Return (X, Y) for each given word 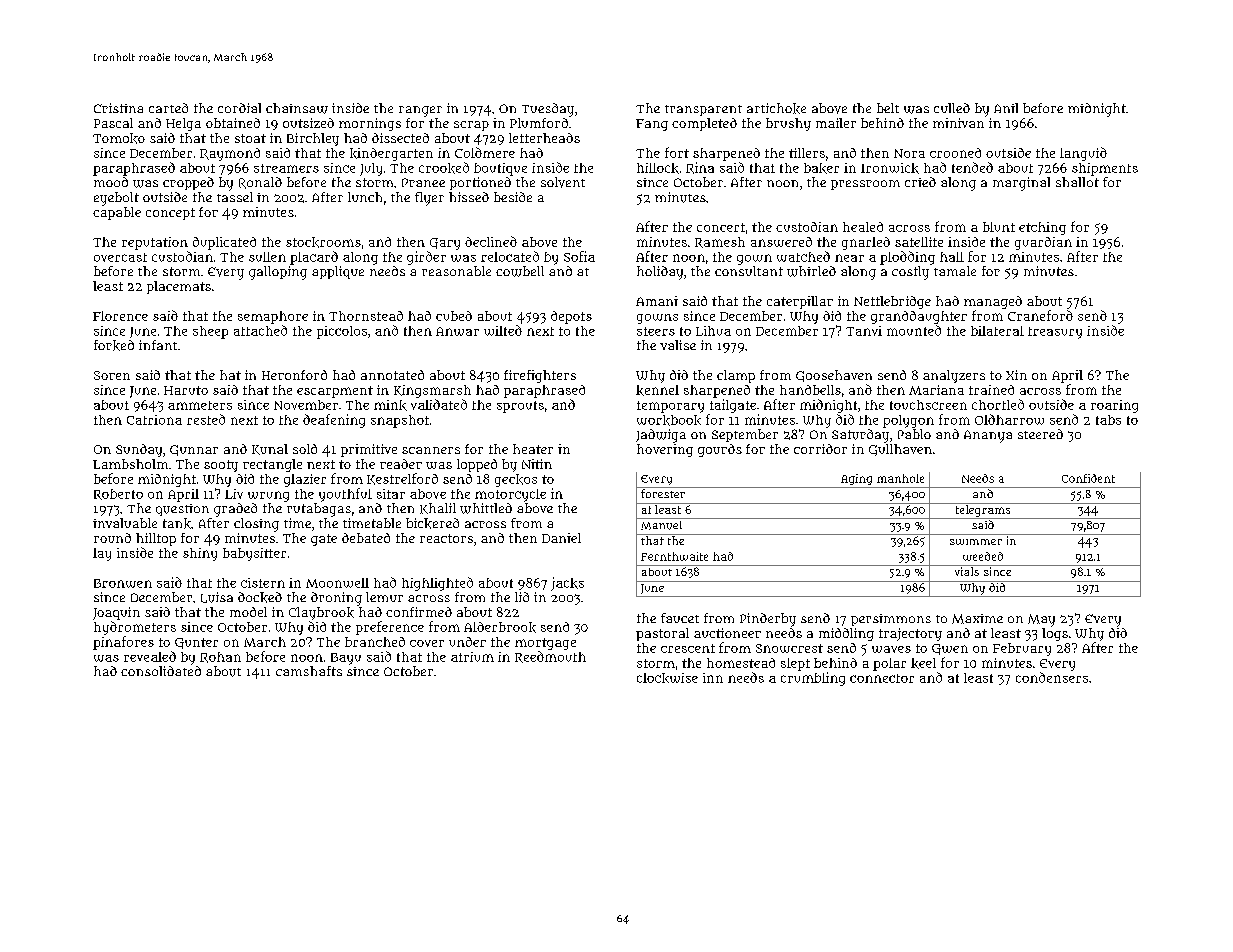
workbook (669, 420)
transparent (703, 110)
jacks (567, 584)
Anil (1006, 108)
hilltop (156, 539)
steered (1040, 434)
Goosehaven (834, 376)
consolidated (161, 671)
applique (338, 272)
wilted (503, 330)
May (1041, 620)
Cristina (118, 108)
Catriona (154, 420)
